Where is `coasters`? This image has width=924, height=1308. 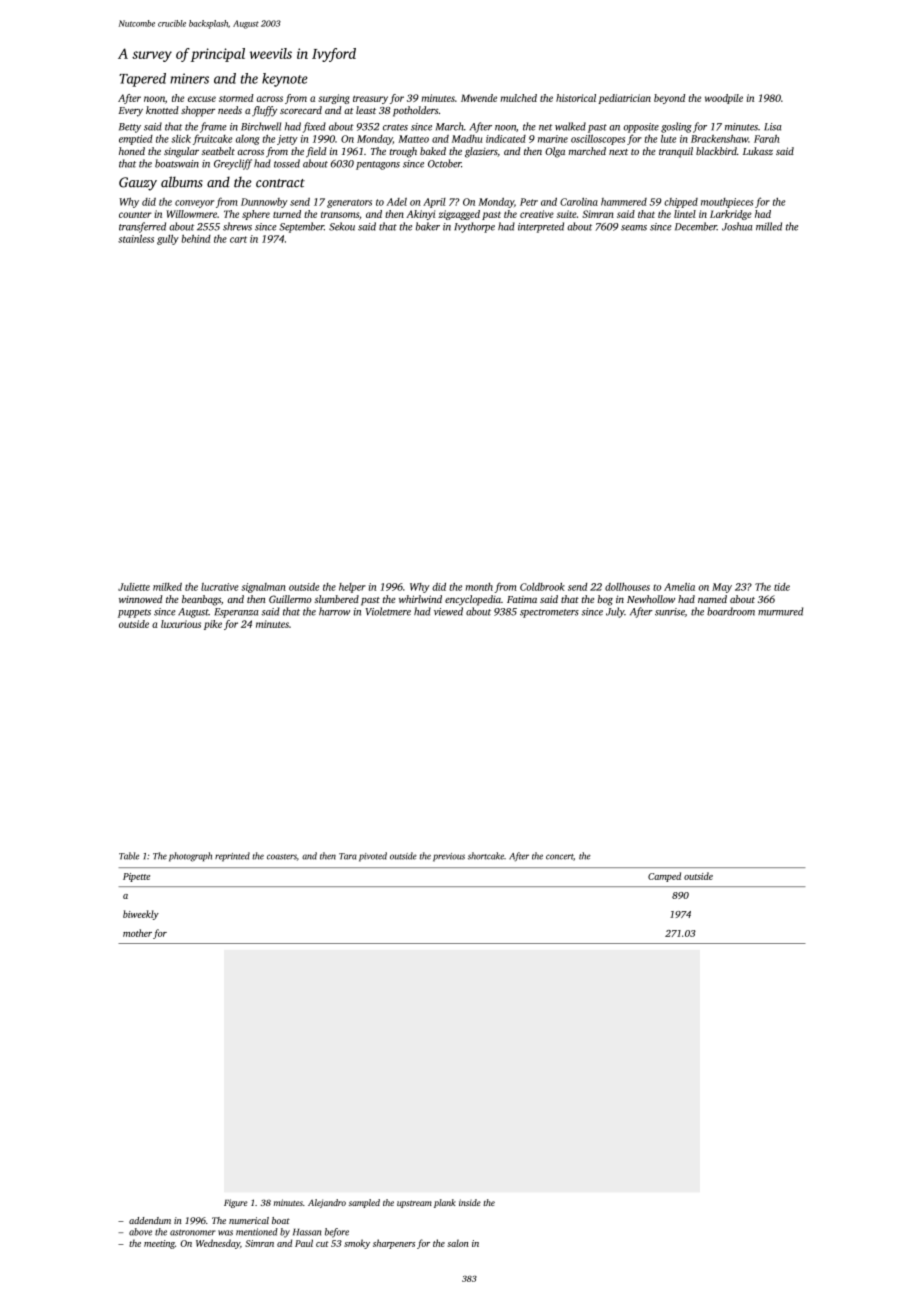 coasters is located at coordinates (282, 857).
